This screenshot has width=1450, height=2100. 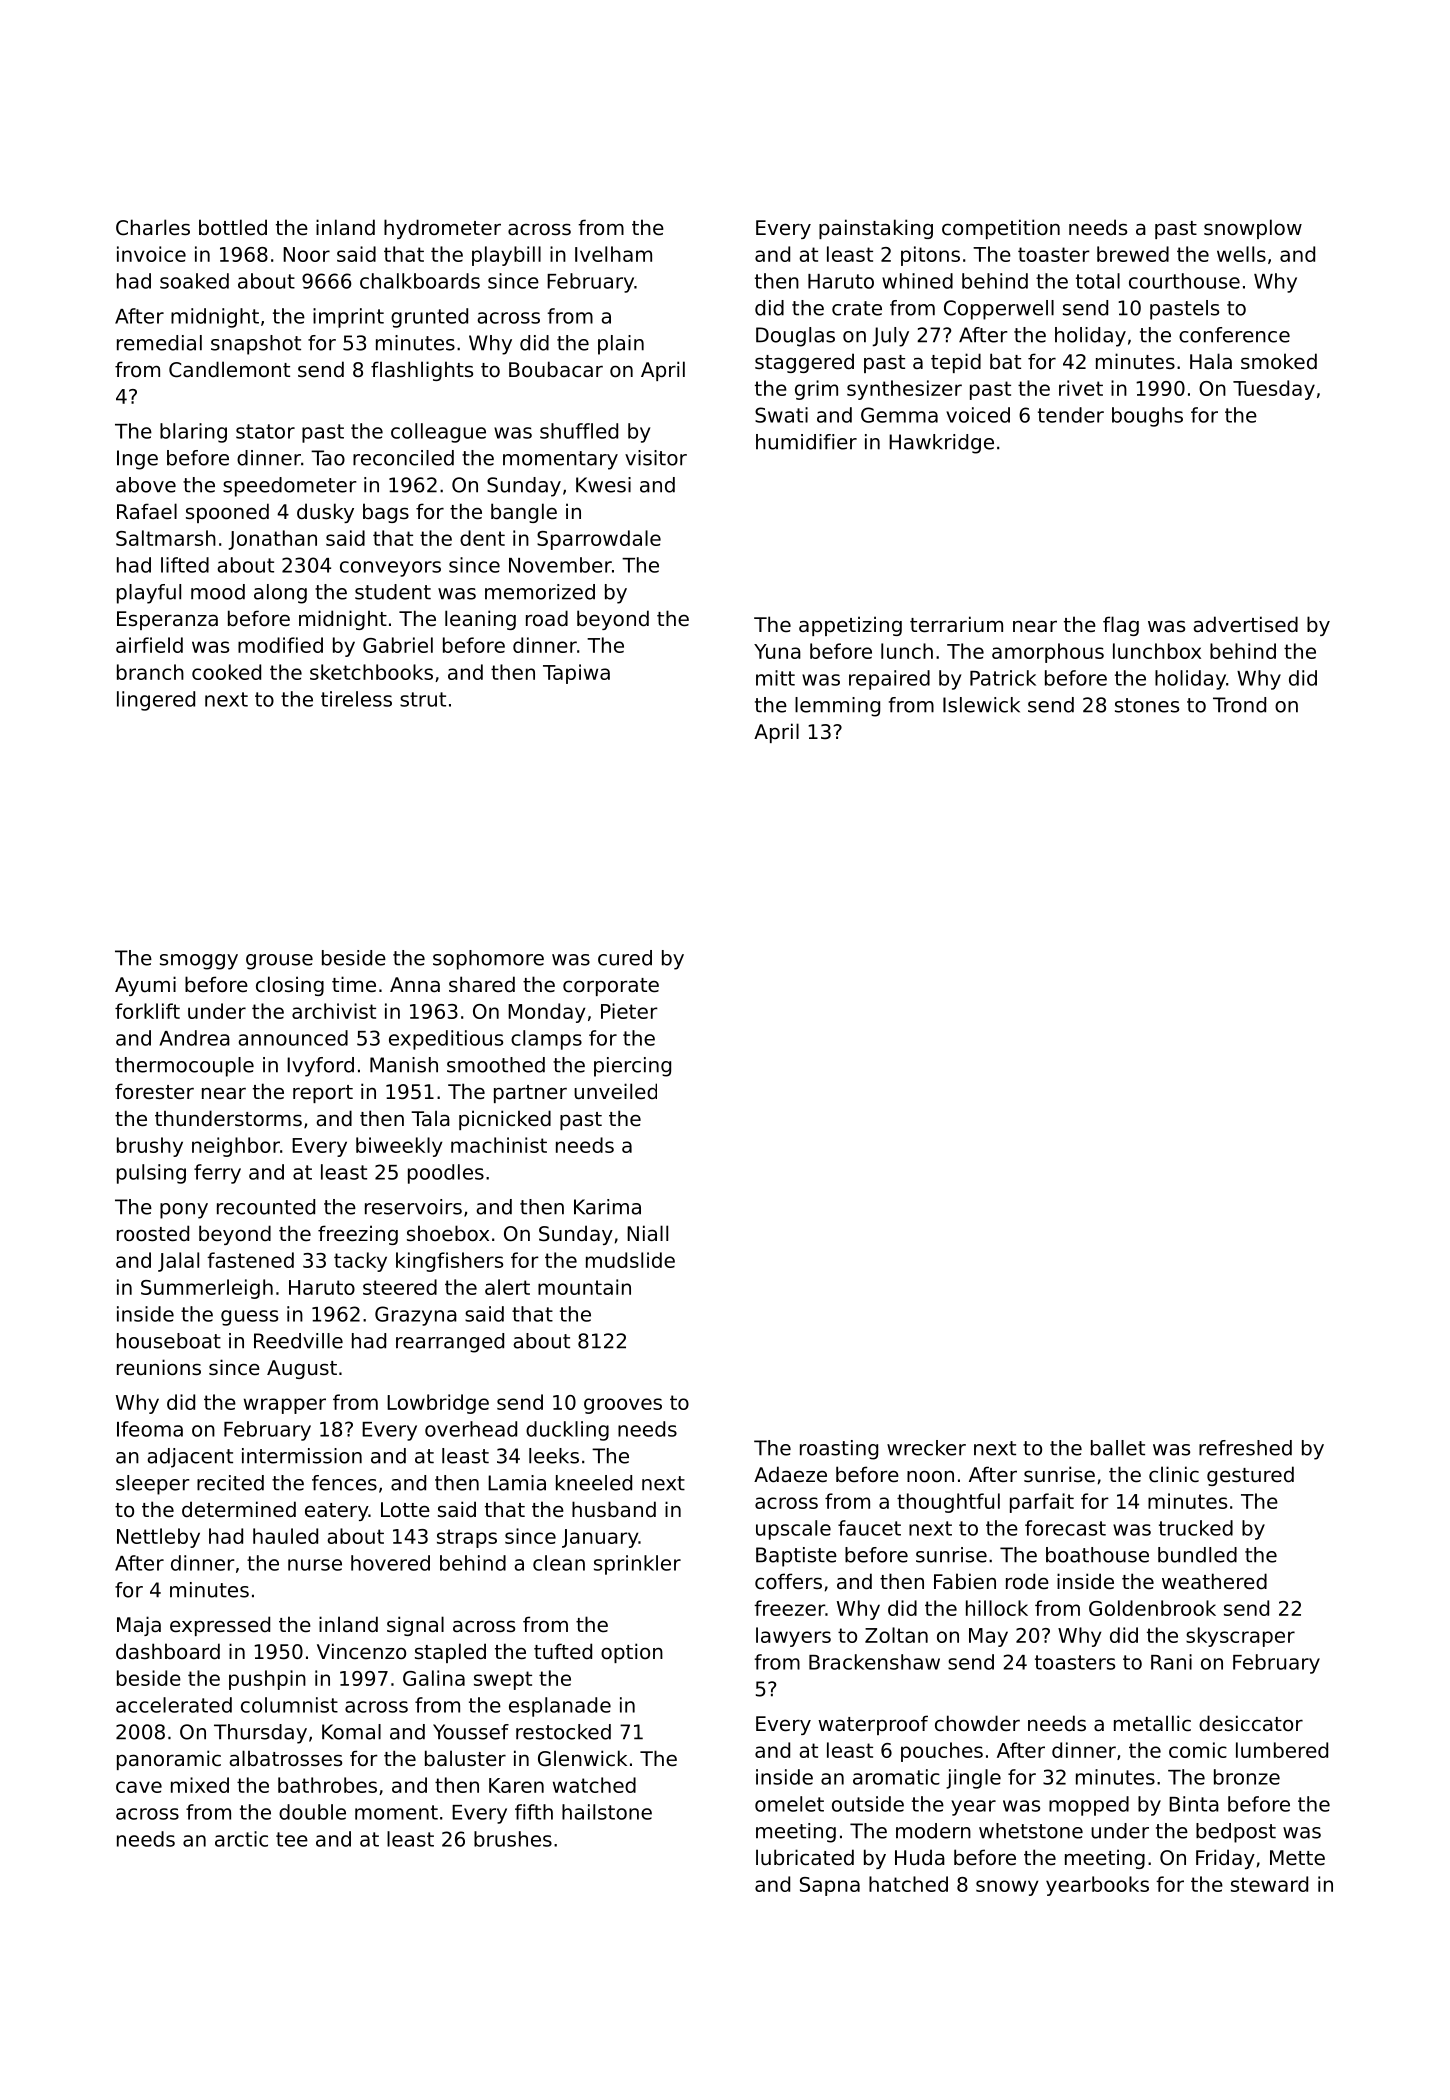 I want to click on smoked, so click(x=1279, y=361).
